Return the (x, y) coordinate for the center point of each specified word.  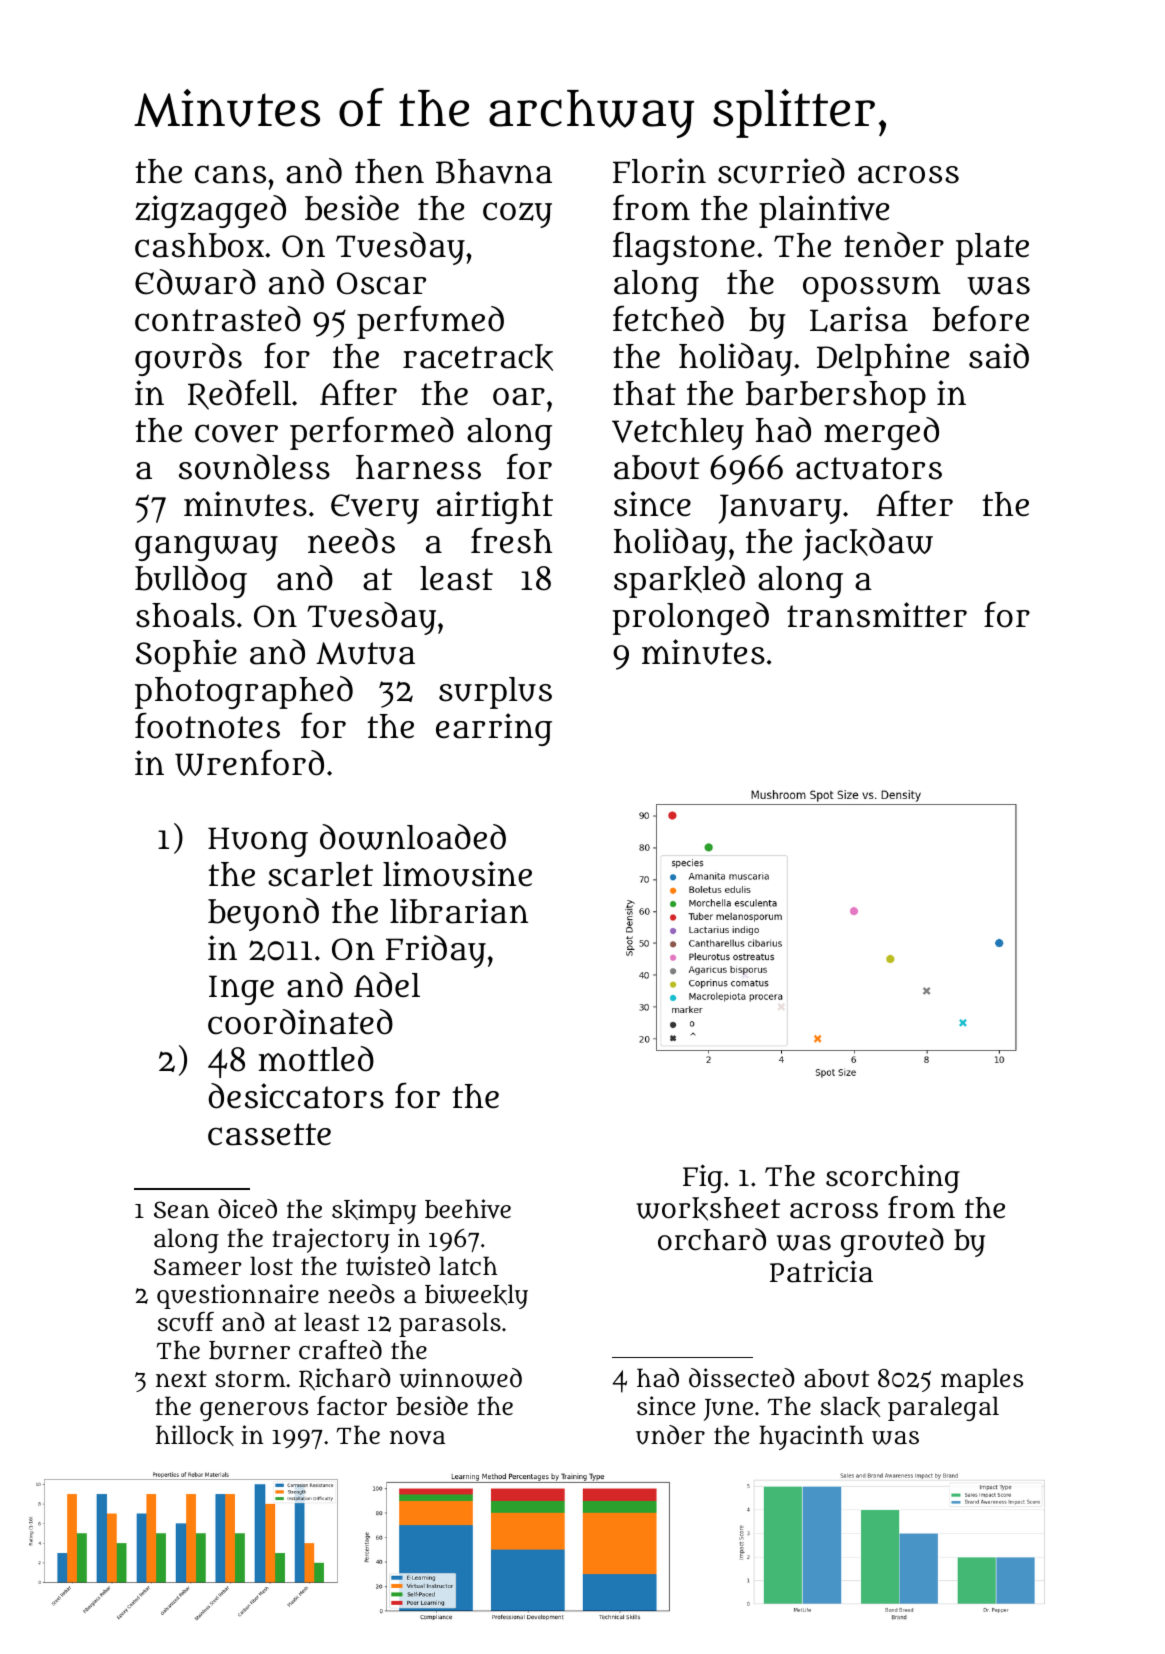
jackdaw (868, 544)
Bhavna (494, 171)
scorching (893, 1178)
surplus (495, 693)
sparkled (679, 581)
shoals (185, 615)
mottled (316, 1059)
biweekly (476, 1296)
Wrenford (249, 763)
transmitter (877, 615)
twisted (388, 1266)
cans (230, 174)
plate (992, 249)
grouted (892, 1242)
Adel (387, 985)
